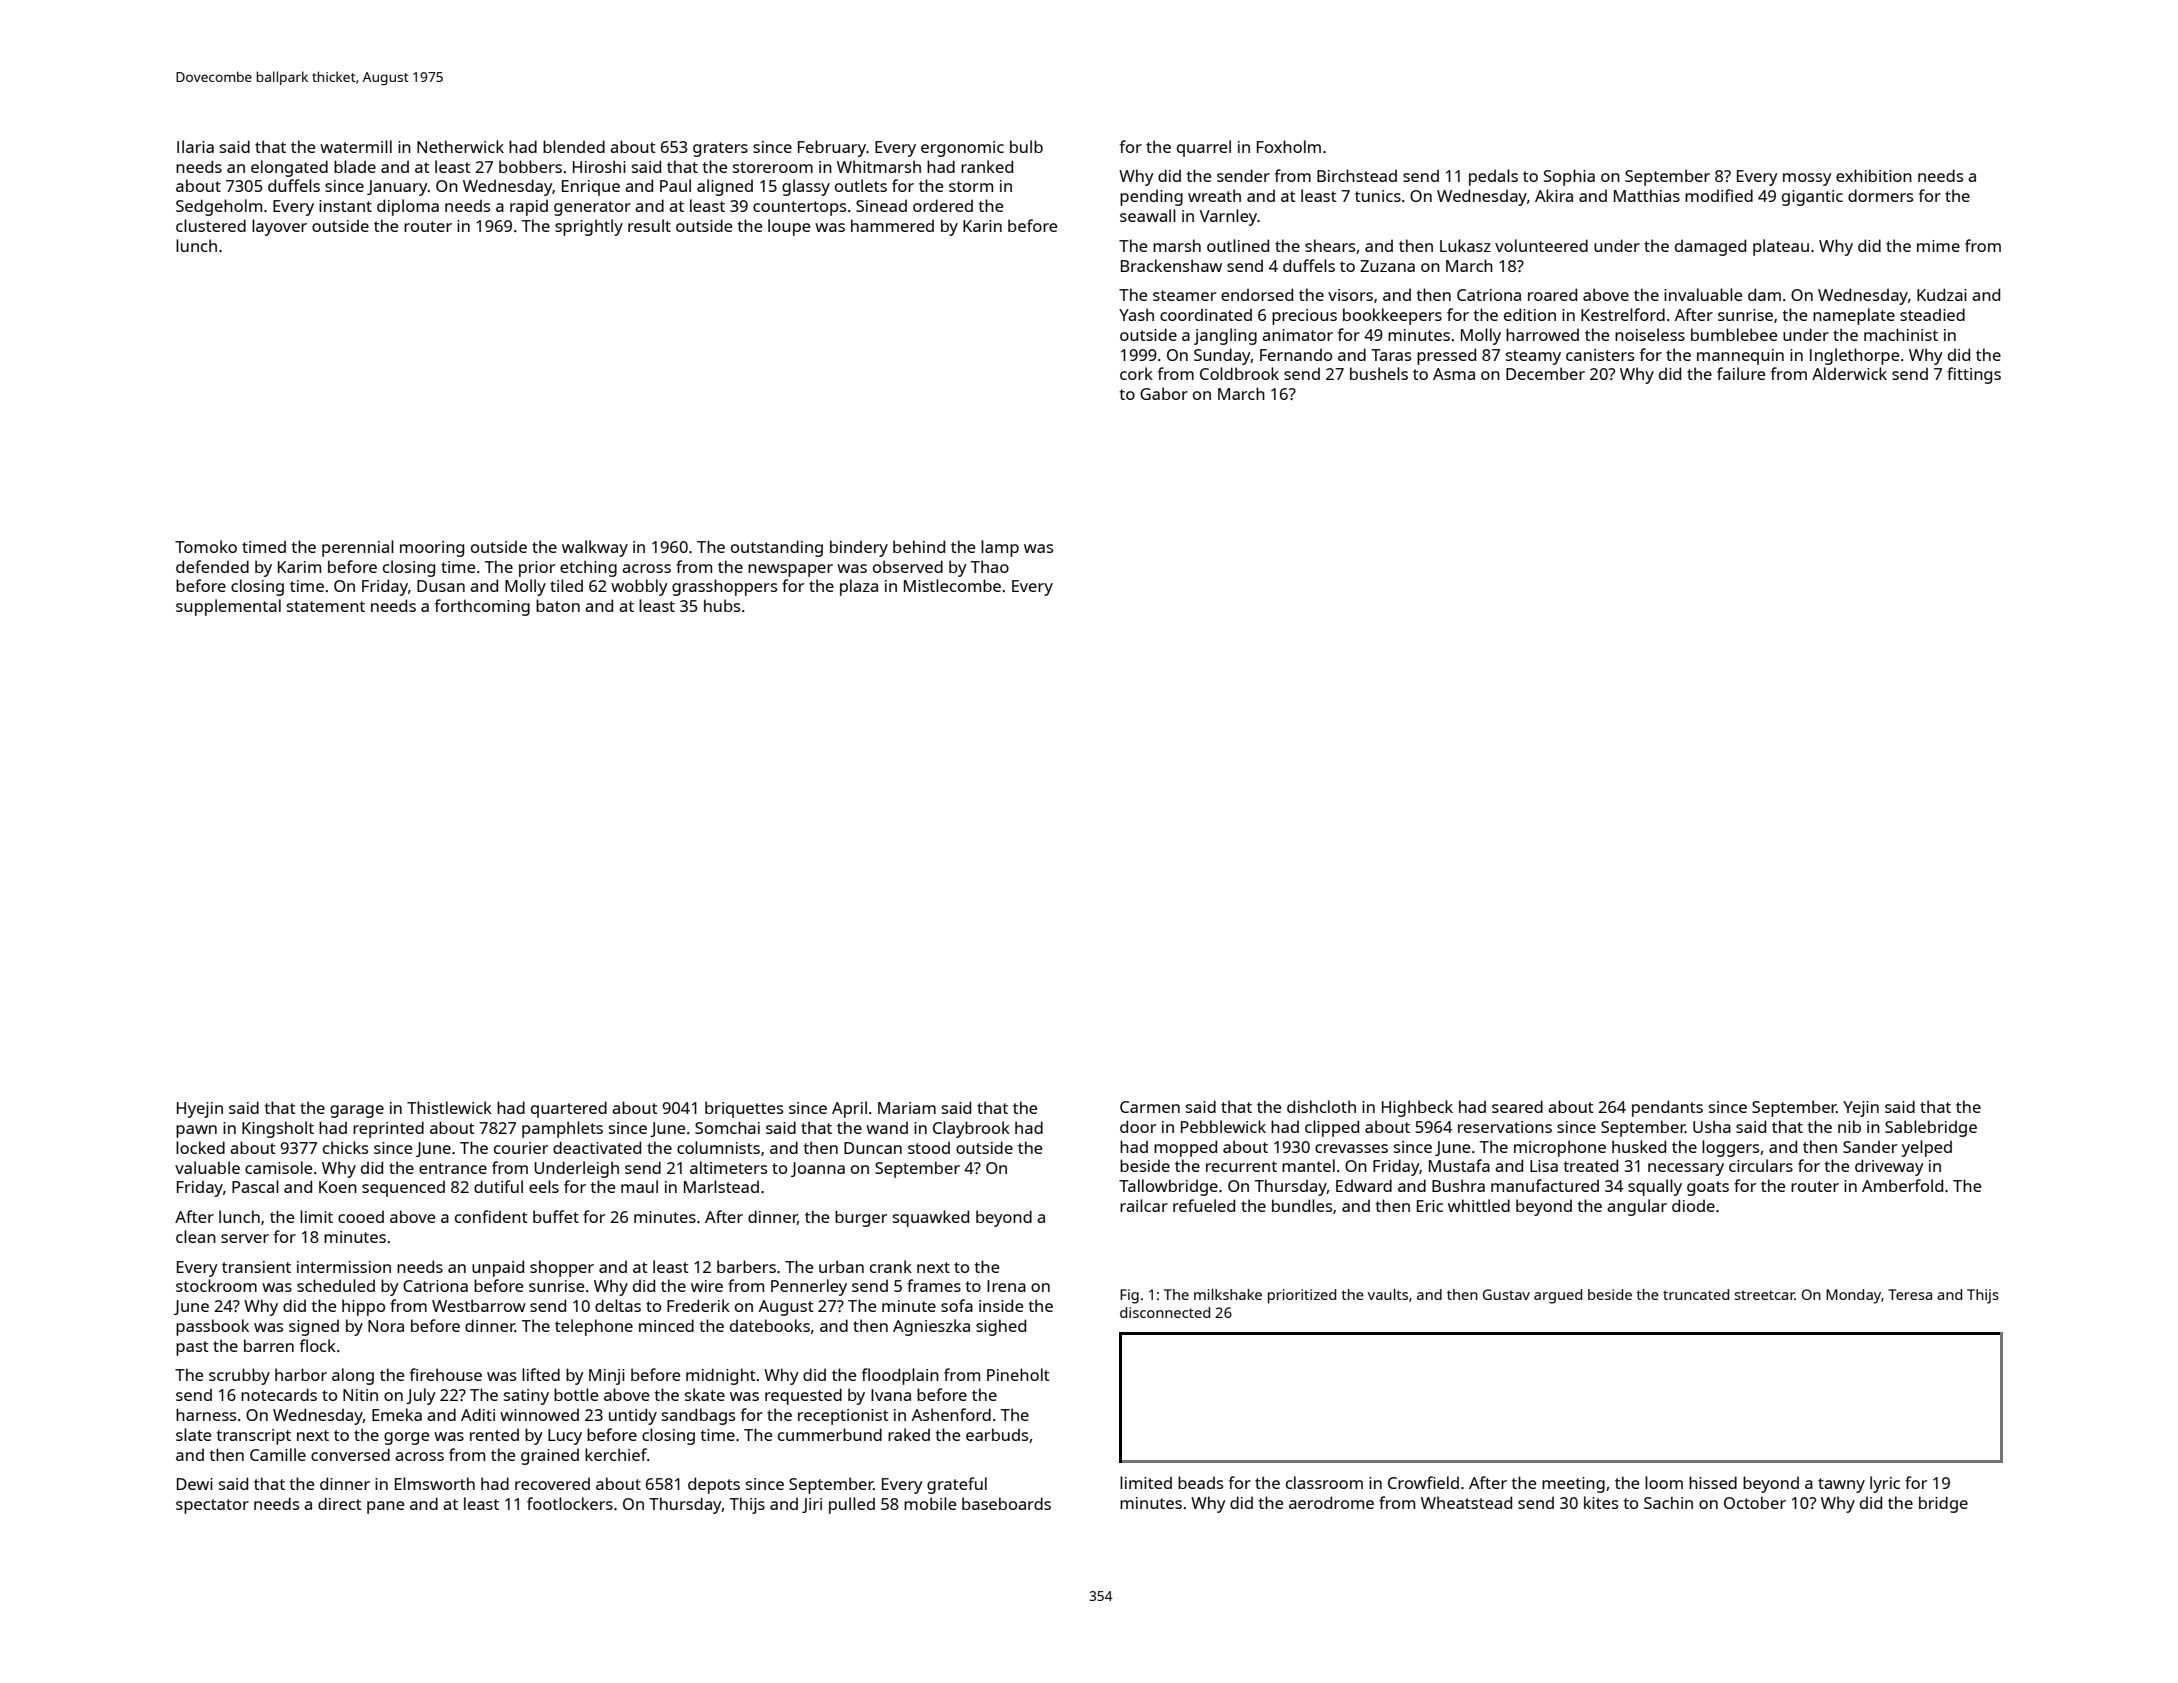 This image has width=2178, height=1683. I want to click on mime, so click(1938, 246).
